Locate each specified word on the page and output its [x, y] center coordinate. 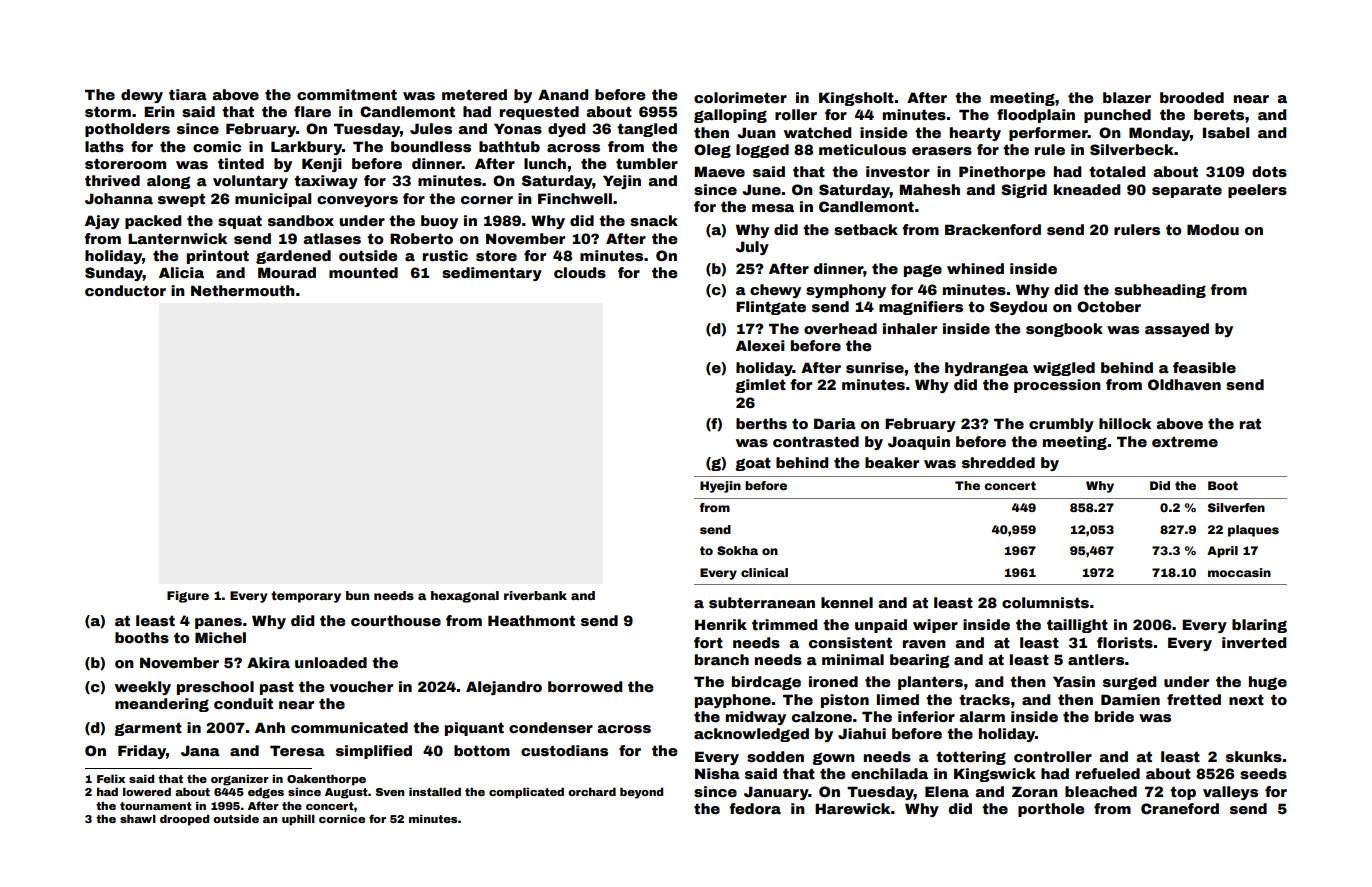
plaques [1253, 531]
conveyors [357, 201]
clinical [764, 572]
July [752, 248]
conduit [243, 703]
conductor [125, 290]
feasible [1204, 367]
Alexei [760, 345]
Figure [188, 597]
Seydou [1018, 308]
